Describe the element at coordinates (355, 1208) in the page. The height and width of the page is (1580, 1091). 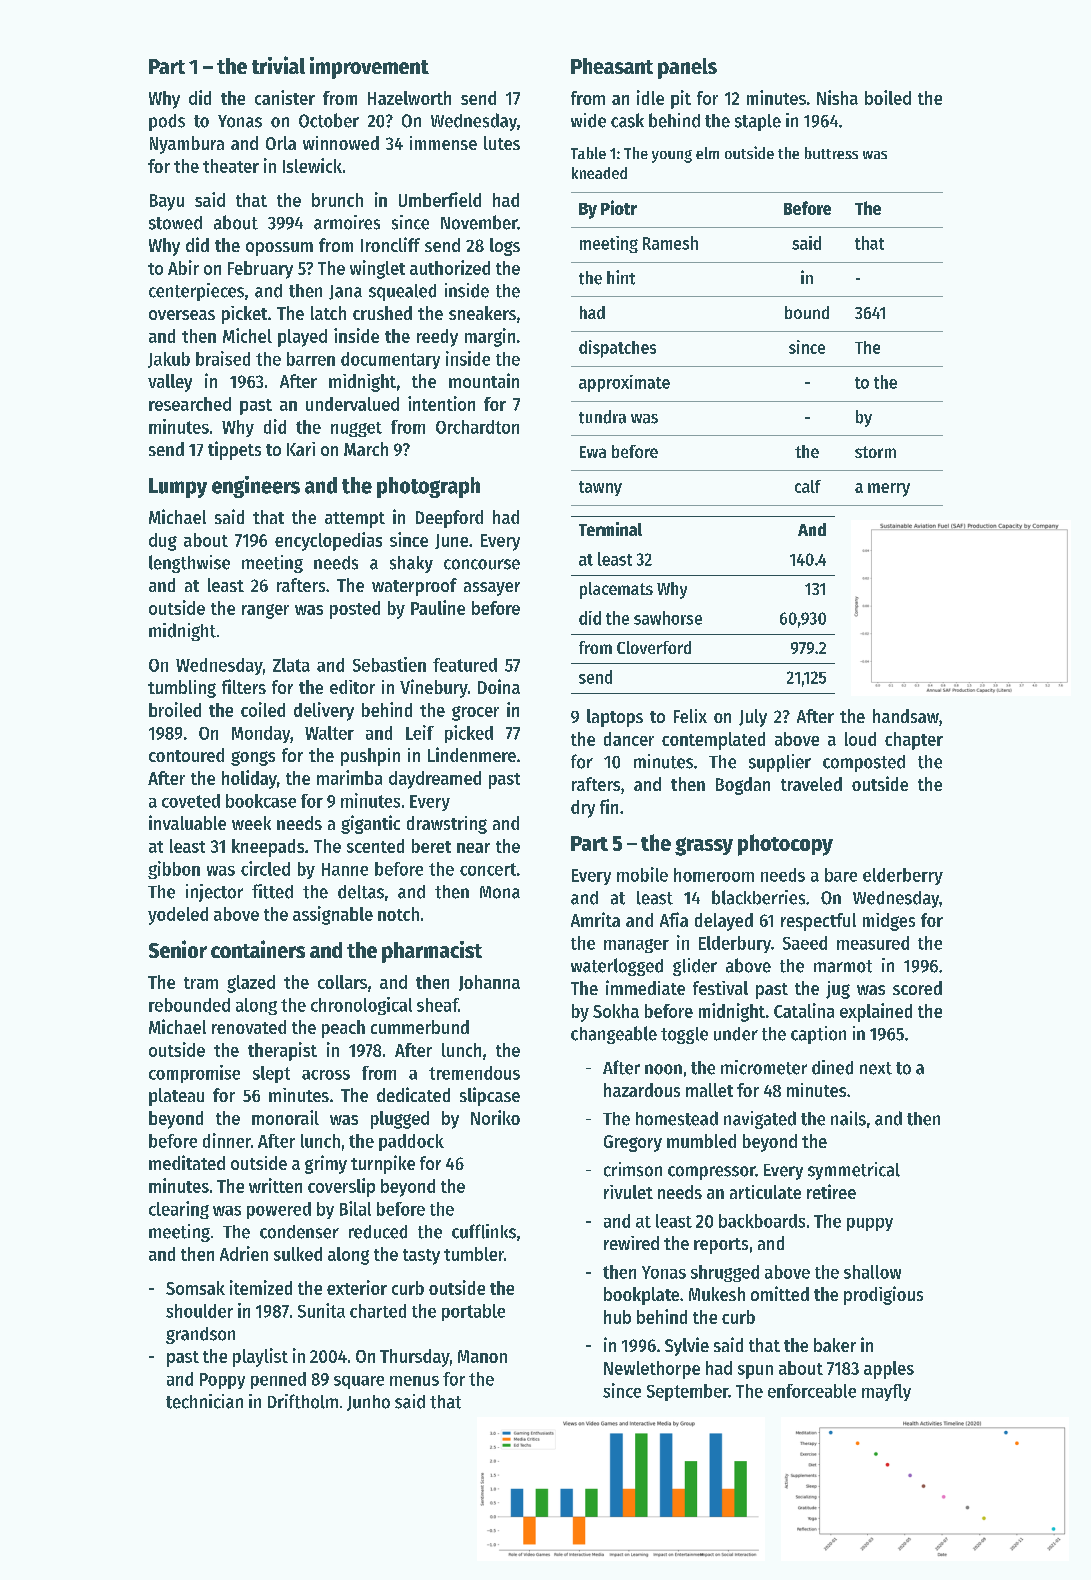
I see `Bilal` at that location.
